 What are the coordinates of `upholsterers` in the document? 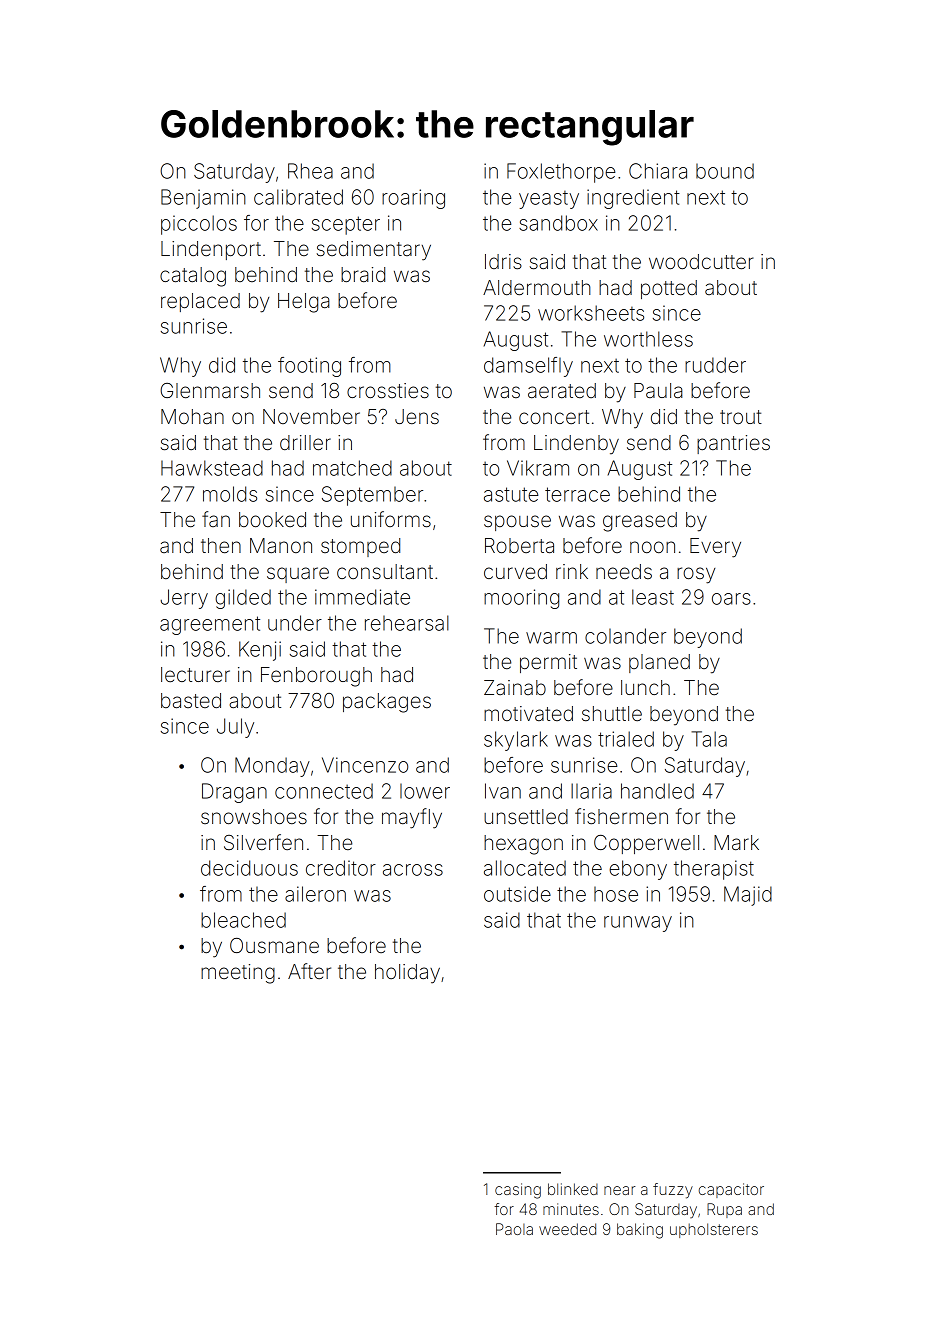 It's located at (714, 1230).
